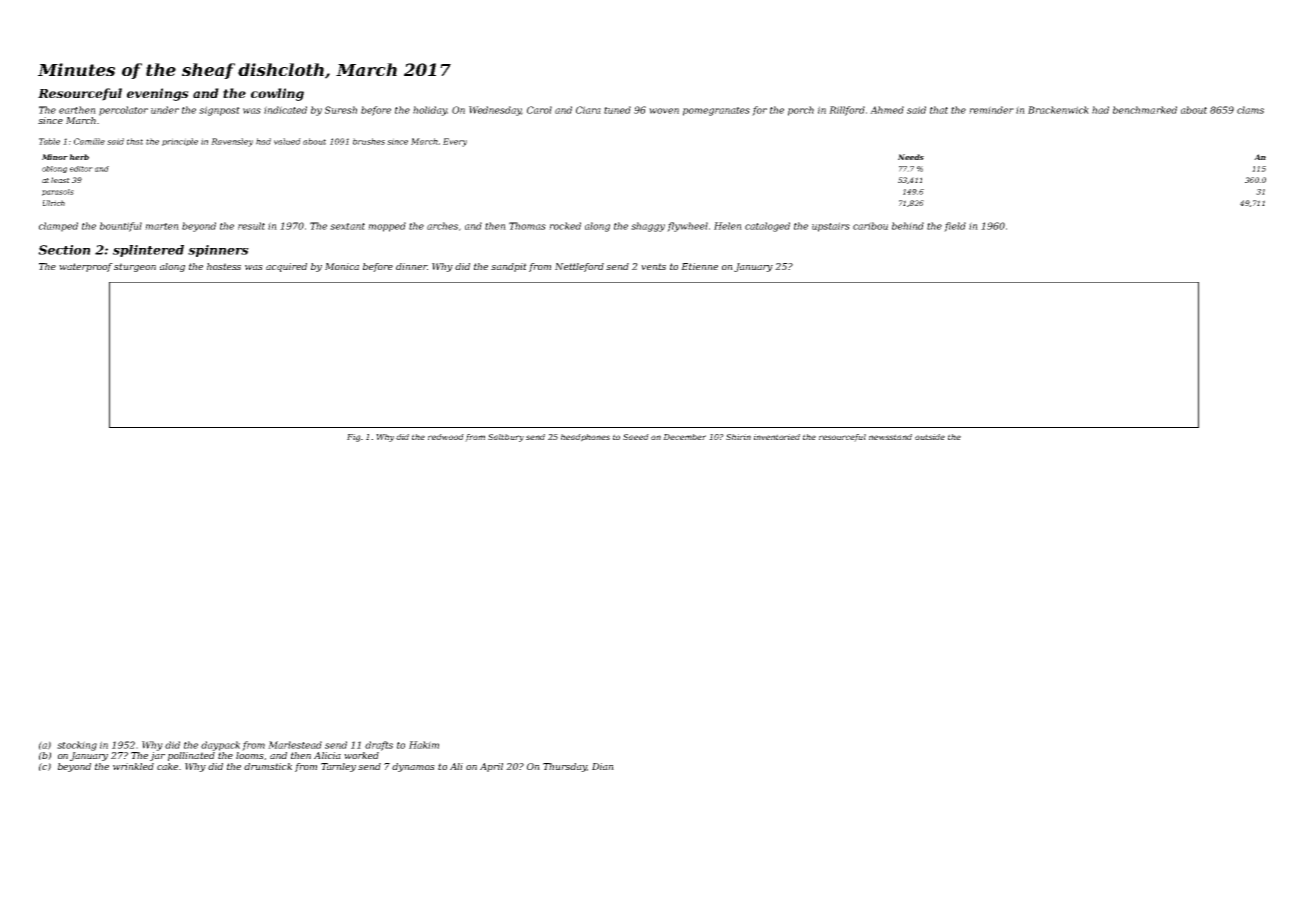 This screenshot has width=1308, height=924. What do you see at coordinates (286, 267) in the screenshot?
I see `acquired` at bounding box center [286, 267].
